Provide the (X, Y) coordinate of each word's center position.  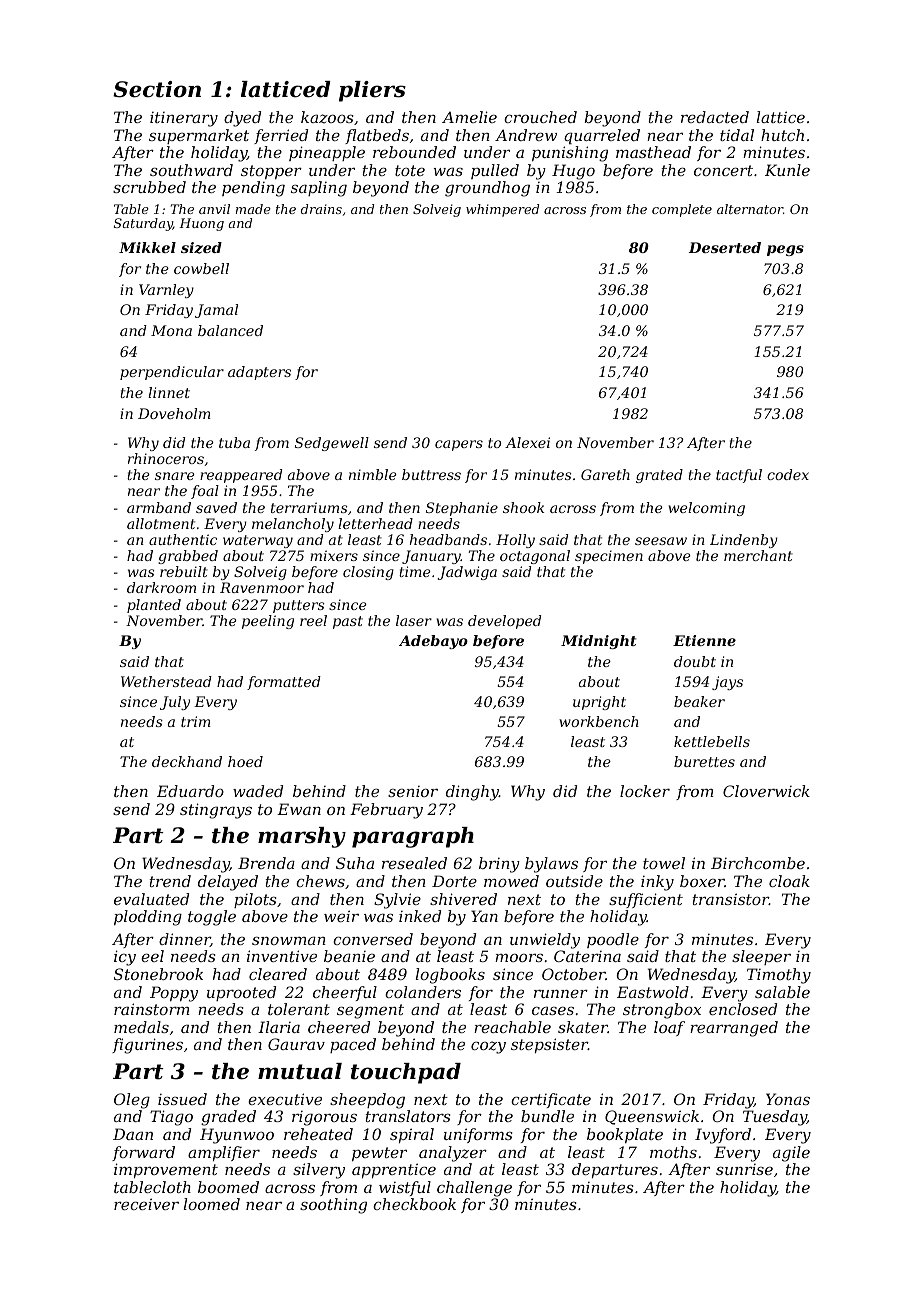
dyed (242, 119)
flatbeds (377, 136)
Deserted (725, 247)
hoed (245, 761)
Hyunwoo (237, 1136)
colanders (423, 992)
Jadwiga (467, 573)
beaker (699, 701)
